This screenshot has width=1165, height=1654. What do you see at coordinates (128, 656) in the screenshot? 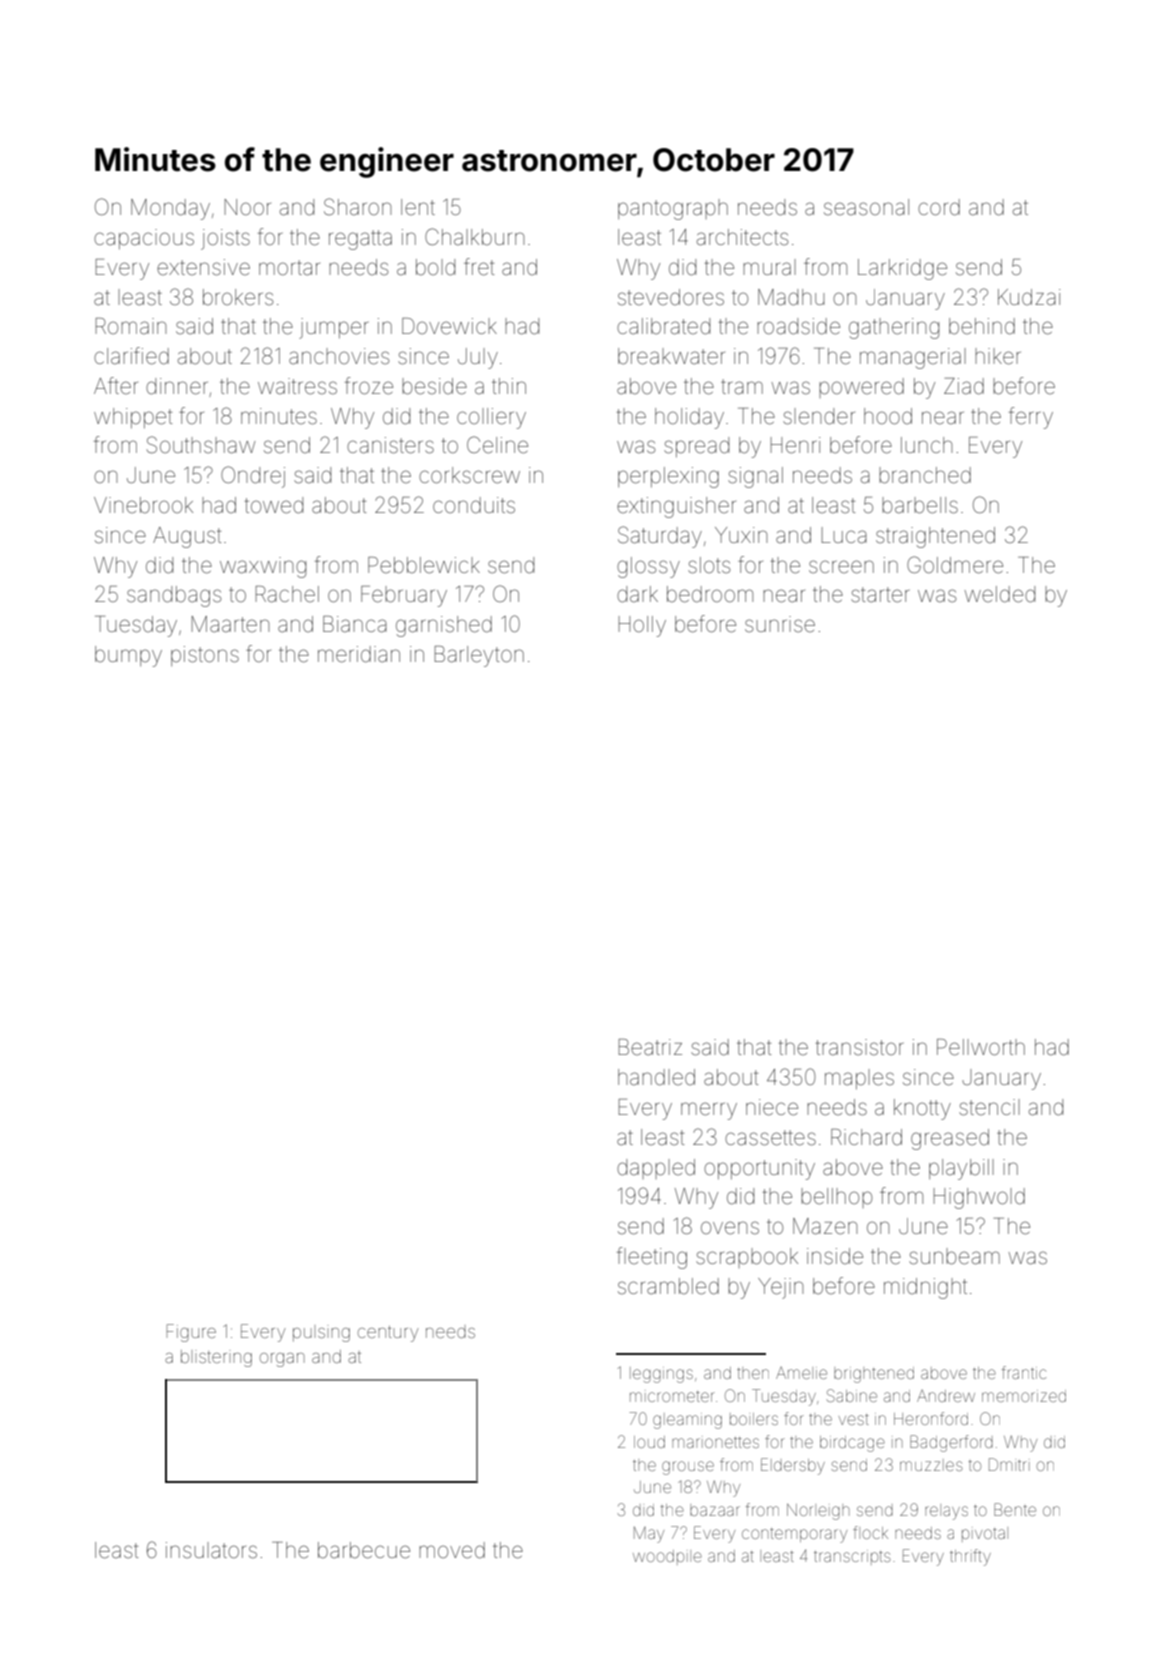
I see `bumpy` at bounding box center [128, 656].
